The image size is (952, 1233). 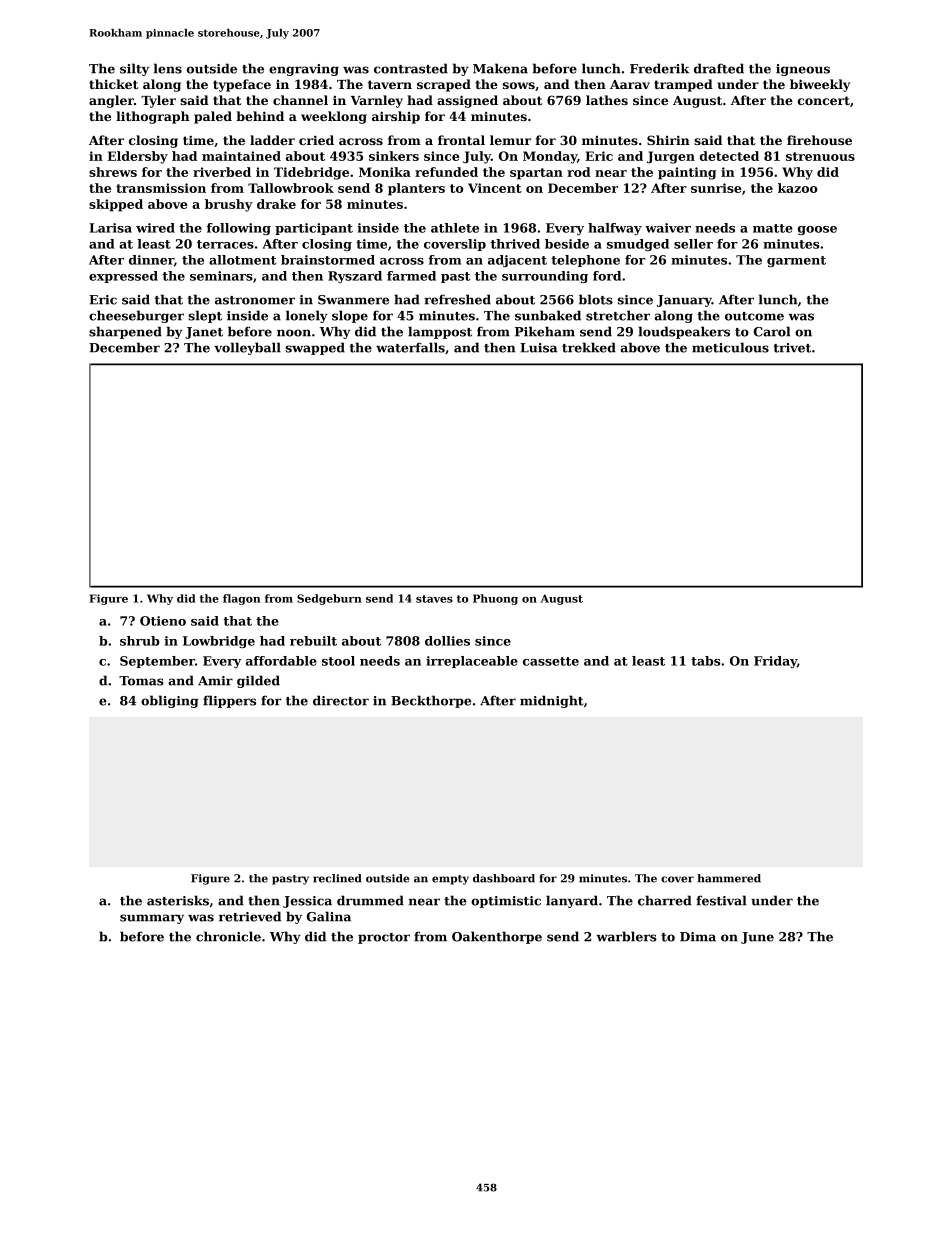 What do you see at coordinates (730, 347) in the document?
I see `meticulous` at bounding box center [730, 347].
